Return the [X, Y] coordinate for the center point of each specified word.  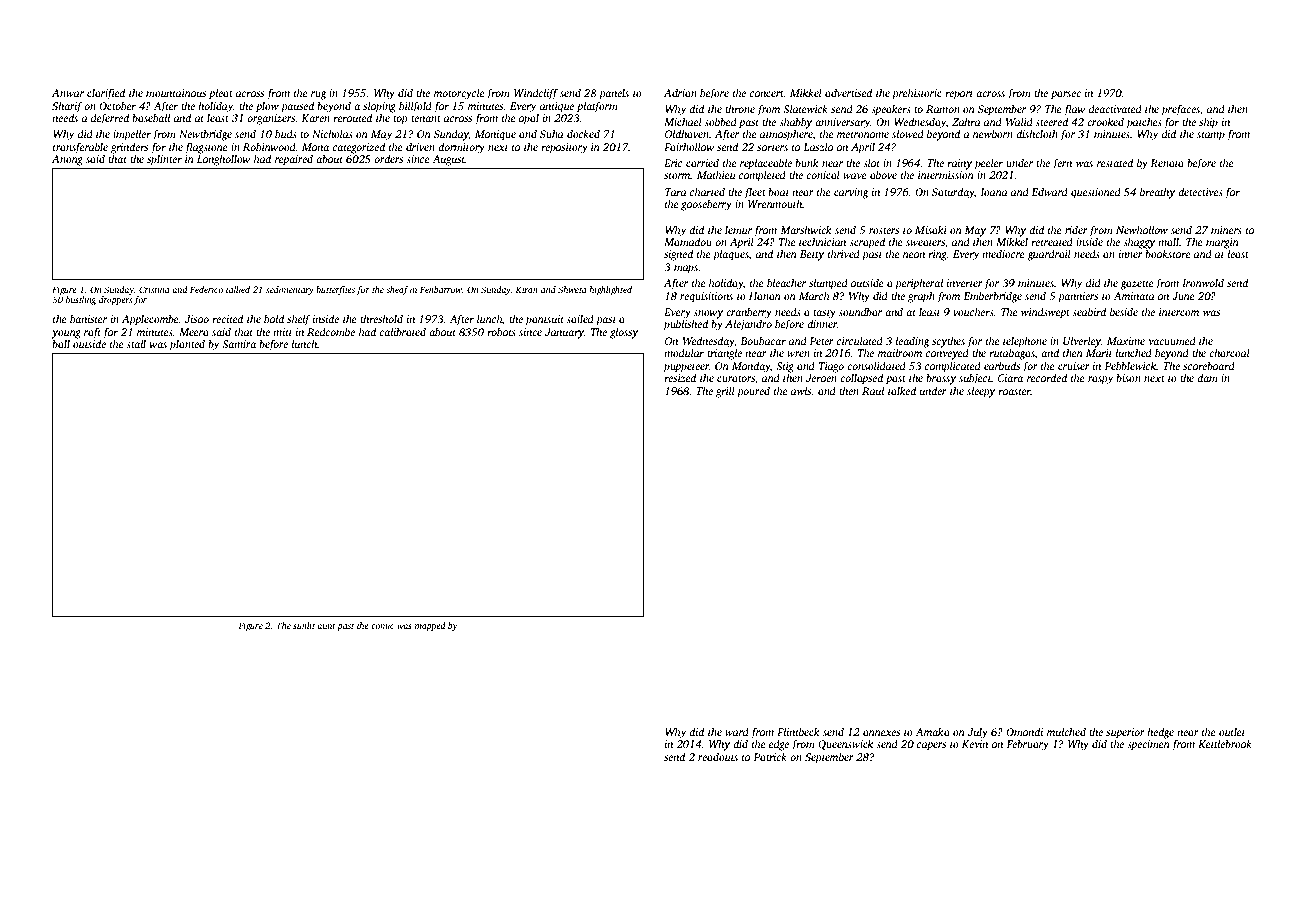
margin [1222, 243]
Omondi [1024, 731]
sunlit [304, 625]
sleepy [981, 392]
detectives [1200, 191]
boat [778, 191]
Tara [675, 192]
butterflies [335, 290]
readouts [718, 756]
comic [382, 625]
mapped [430, 626]
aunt [326, 626]
